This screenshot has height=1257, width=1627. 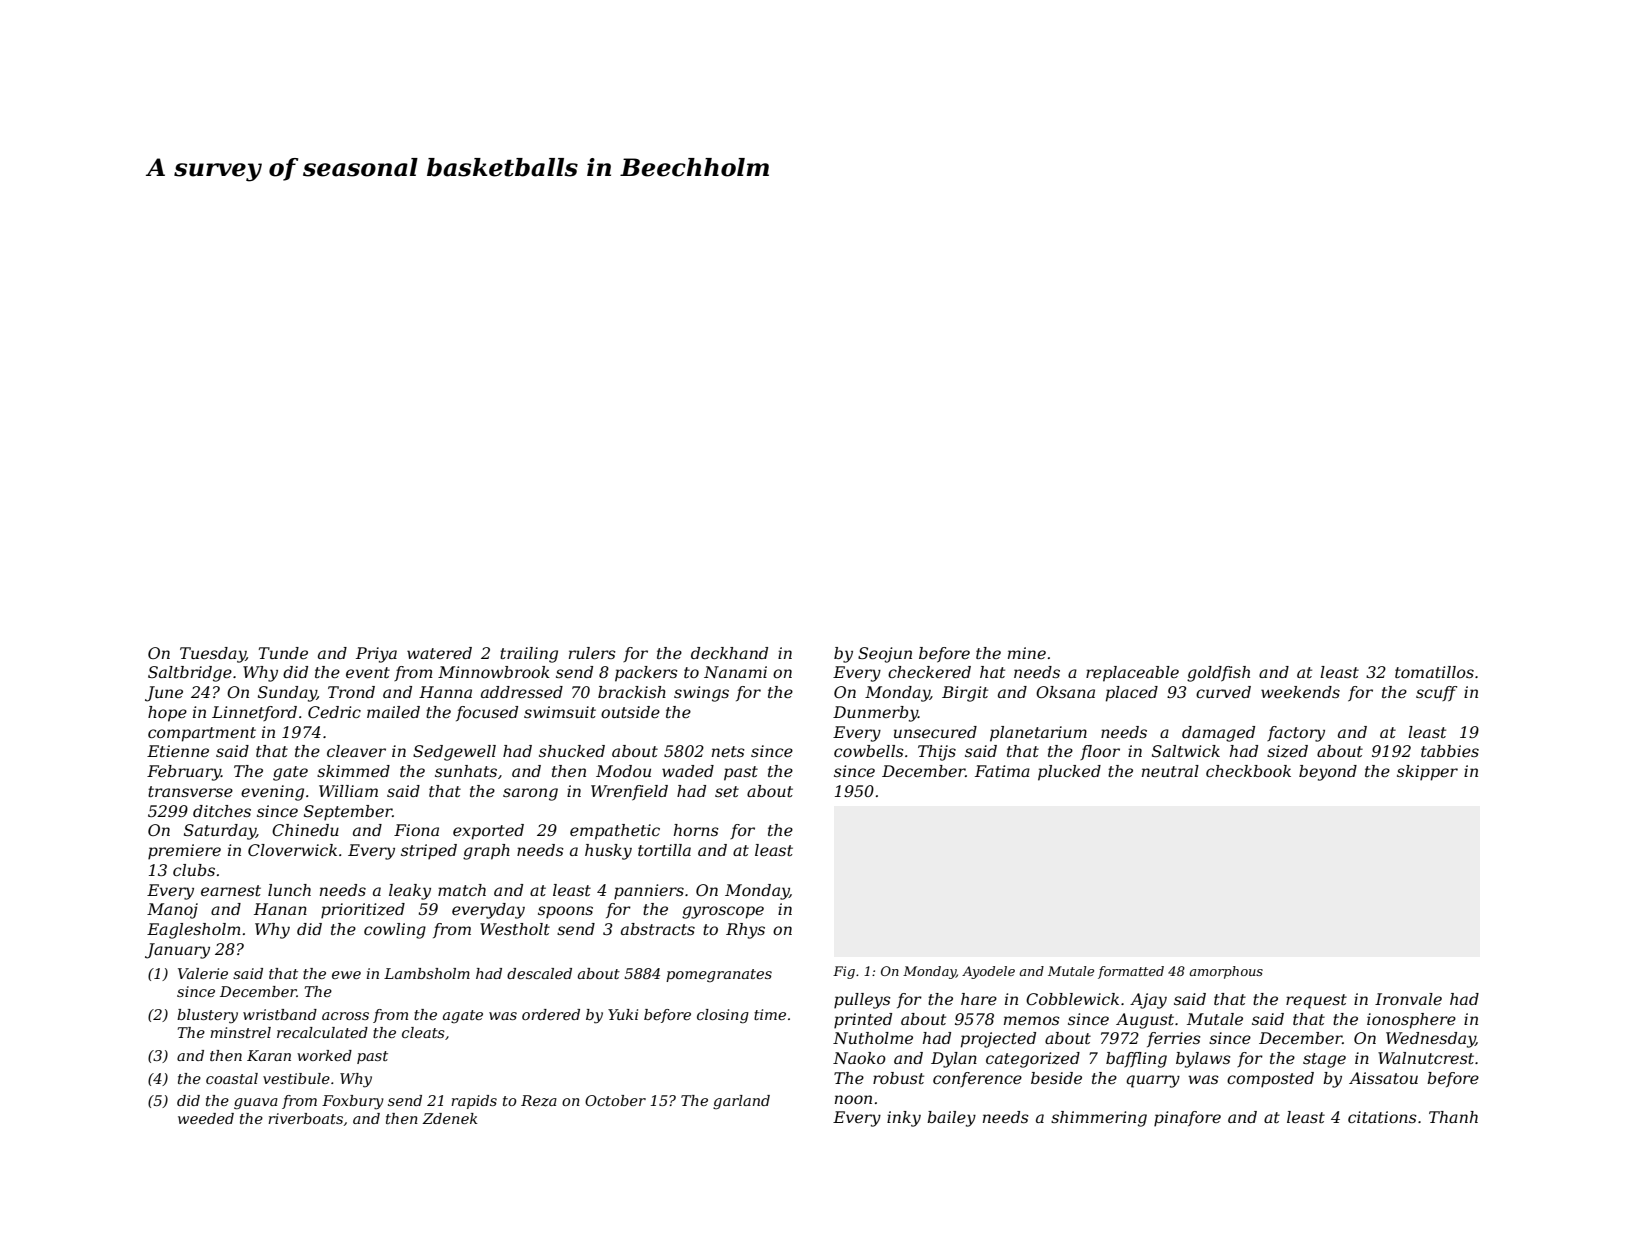 I want to click on Saltbridge, so click(x=190, y=674).
